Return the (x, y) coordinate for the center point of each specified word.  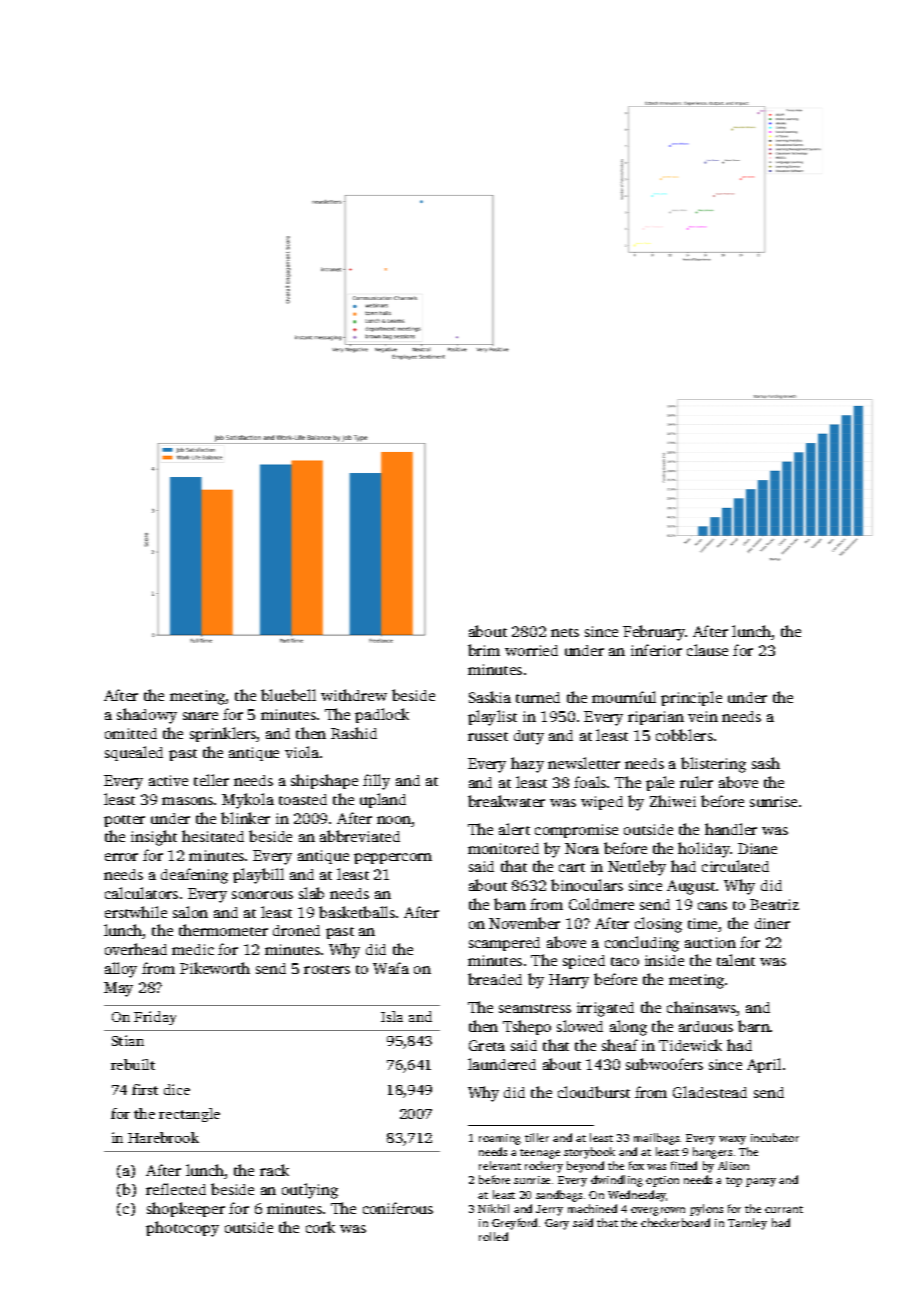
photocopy (182, 1229)
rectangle (189, 1115)
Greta (487, 1045)
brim (484, 650)
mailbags (656, 1139)
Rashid (354, 733)
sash (766, 763)
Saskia (490, 697)
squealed (134, 753)
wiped (602, 803)
